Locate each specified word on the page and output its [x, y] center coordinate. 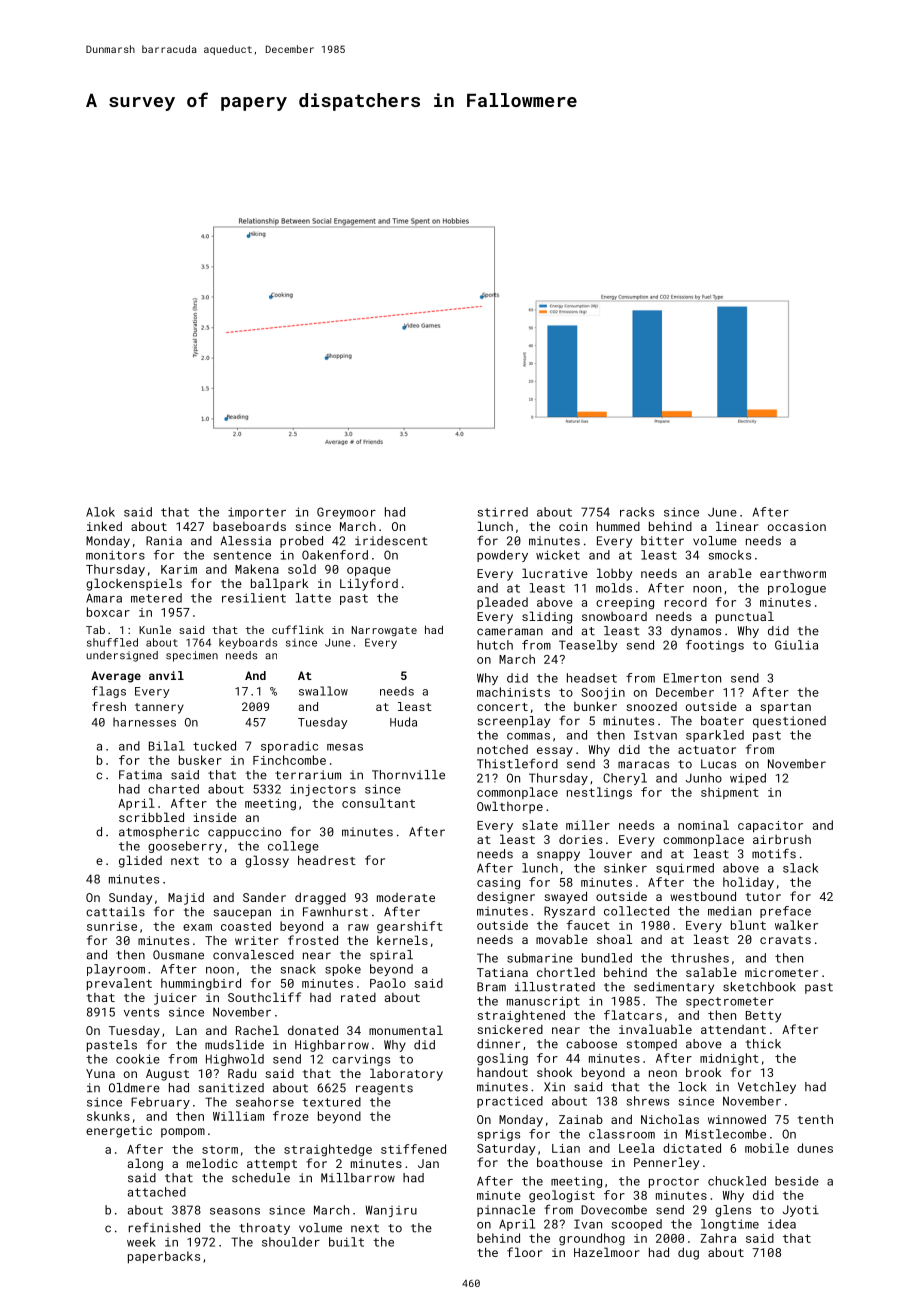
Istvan [655, 735]
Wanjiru [391, 1211]
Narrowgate [384, 631]
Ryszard [569, 912]
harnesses [144, 722]
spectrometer [730, 1002]
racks [637, 512]
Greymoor [346, 513]
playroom [116, 970]
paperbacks [164, 1257]
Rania [164, 541]
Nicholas [670, 1119]
